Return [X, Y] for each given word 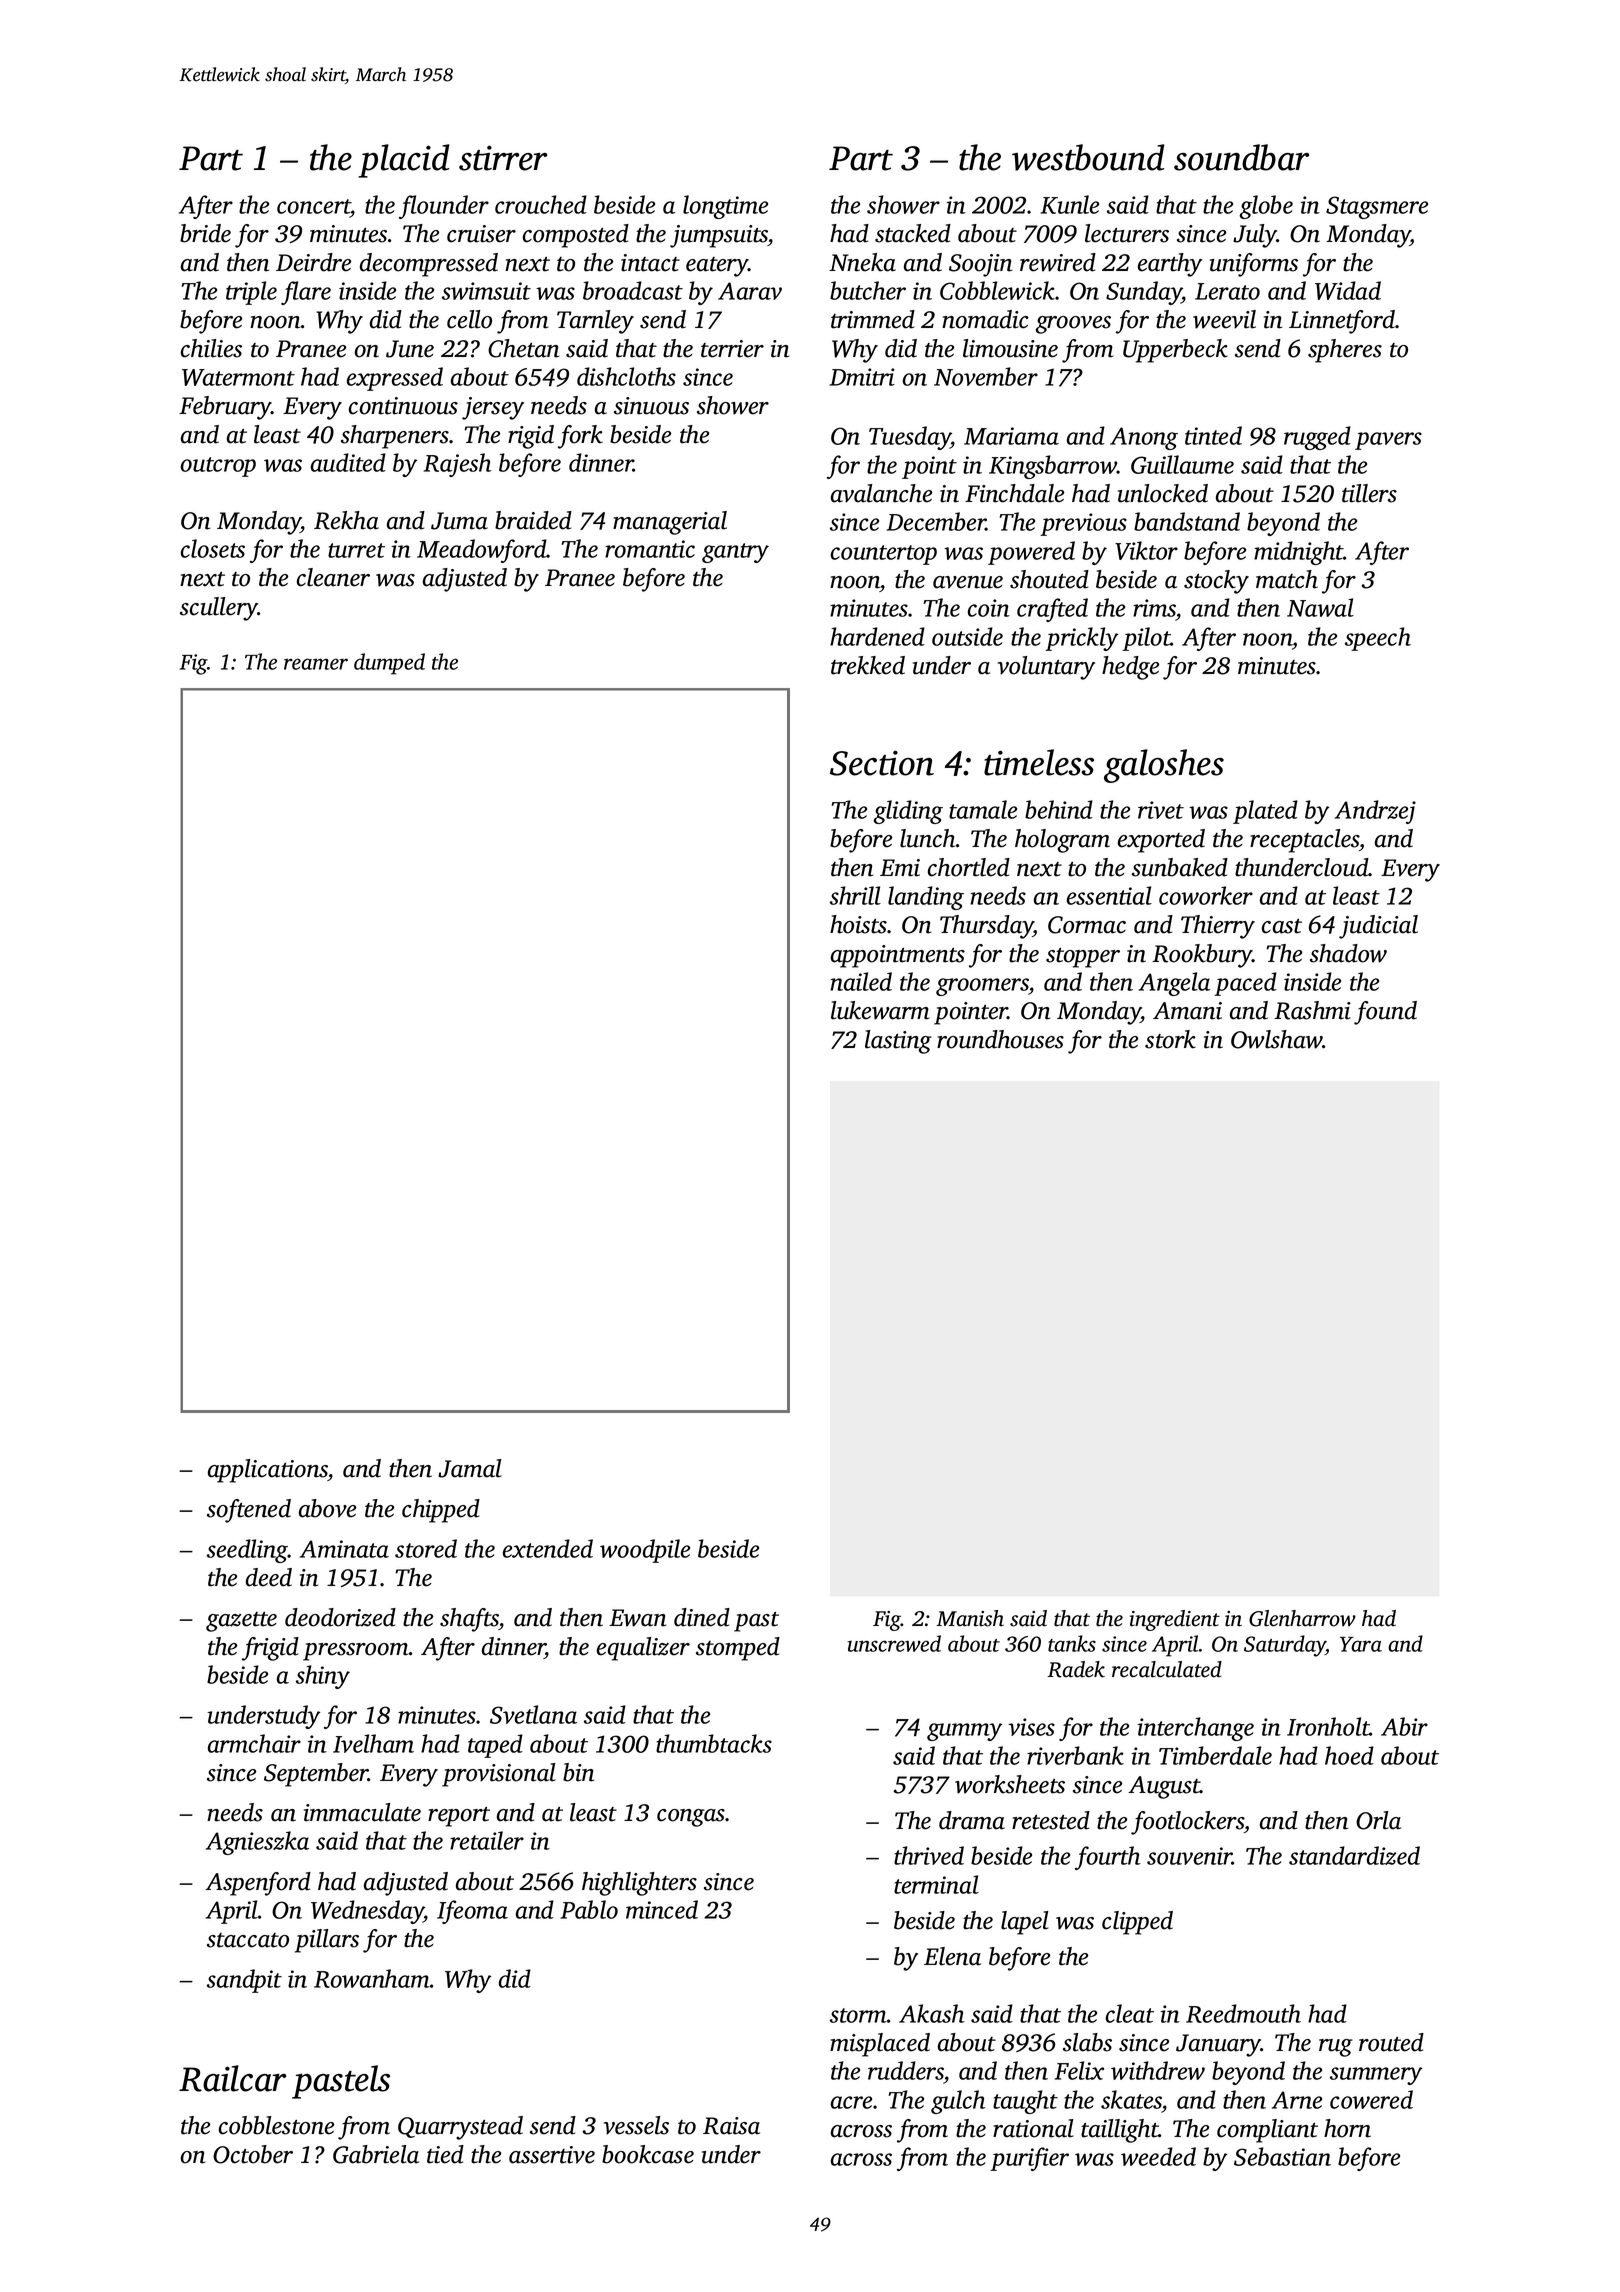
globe [1266, 207]
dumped [389, 664]
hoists [858, 924]
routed [1391, 2042]
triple [251, 293]
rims [1154, 609]
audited [348, 462]
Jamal [470, 1468]
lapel [1025, 1923]
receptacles [1304, 841]
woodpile [645, 1551]
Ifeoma [472, 1912]
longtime [725, 207]
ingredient [1175, 1620]
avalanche [881, 493]
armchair [254, 1743]
